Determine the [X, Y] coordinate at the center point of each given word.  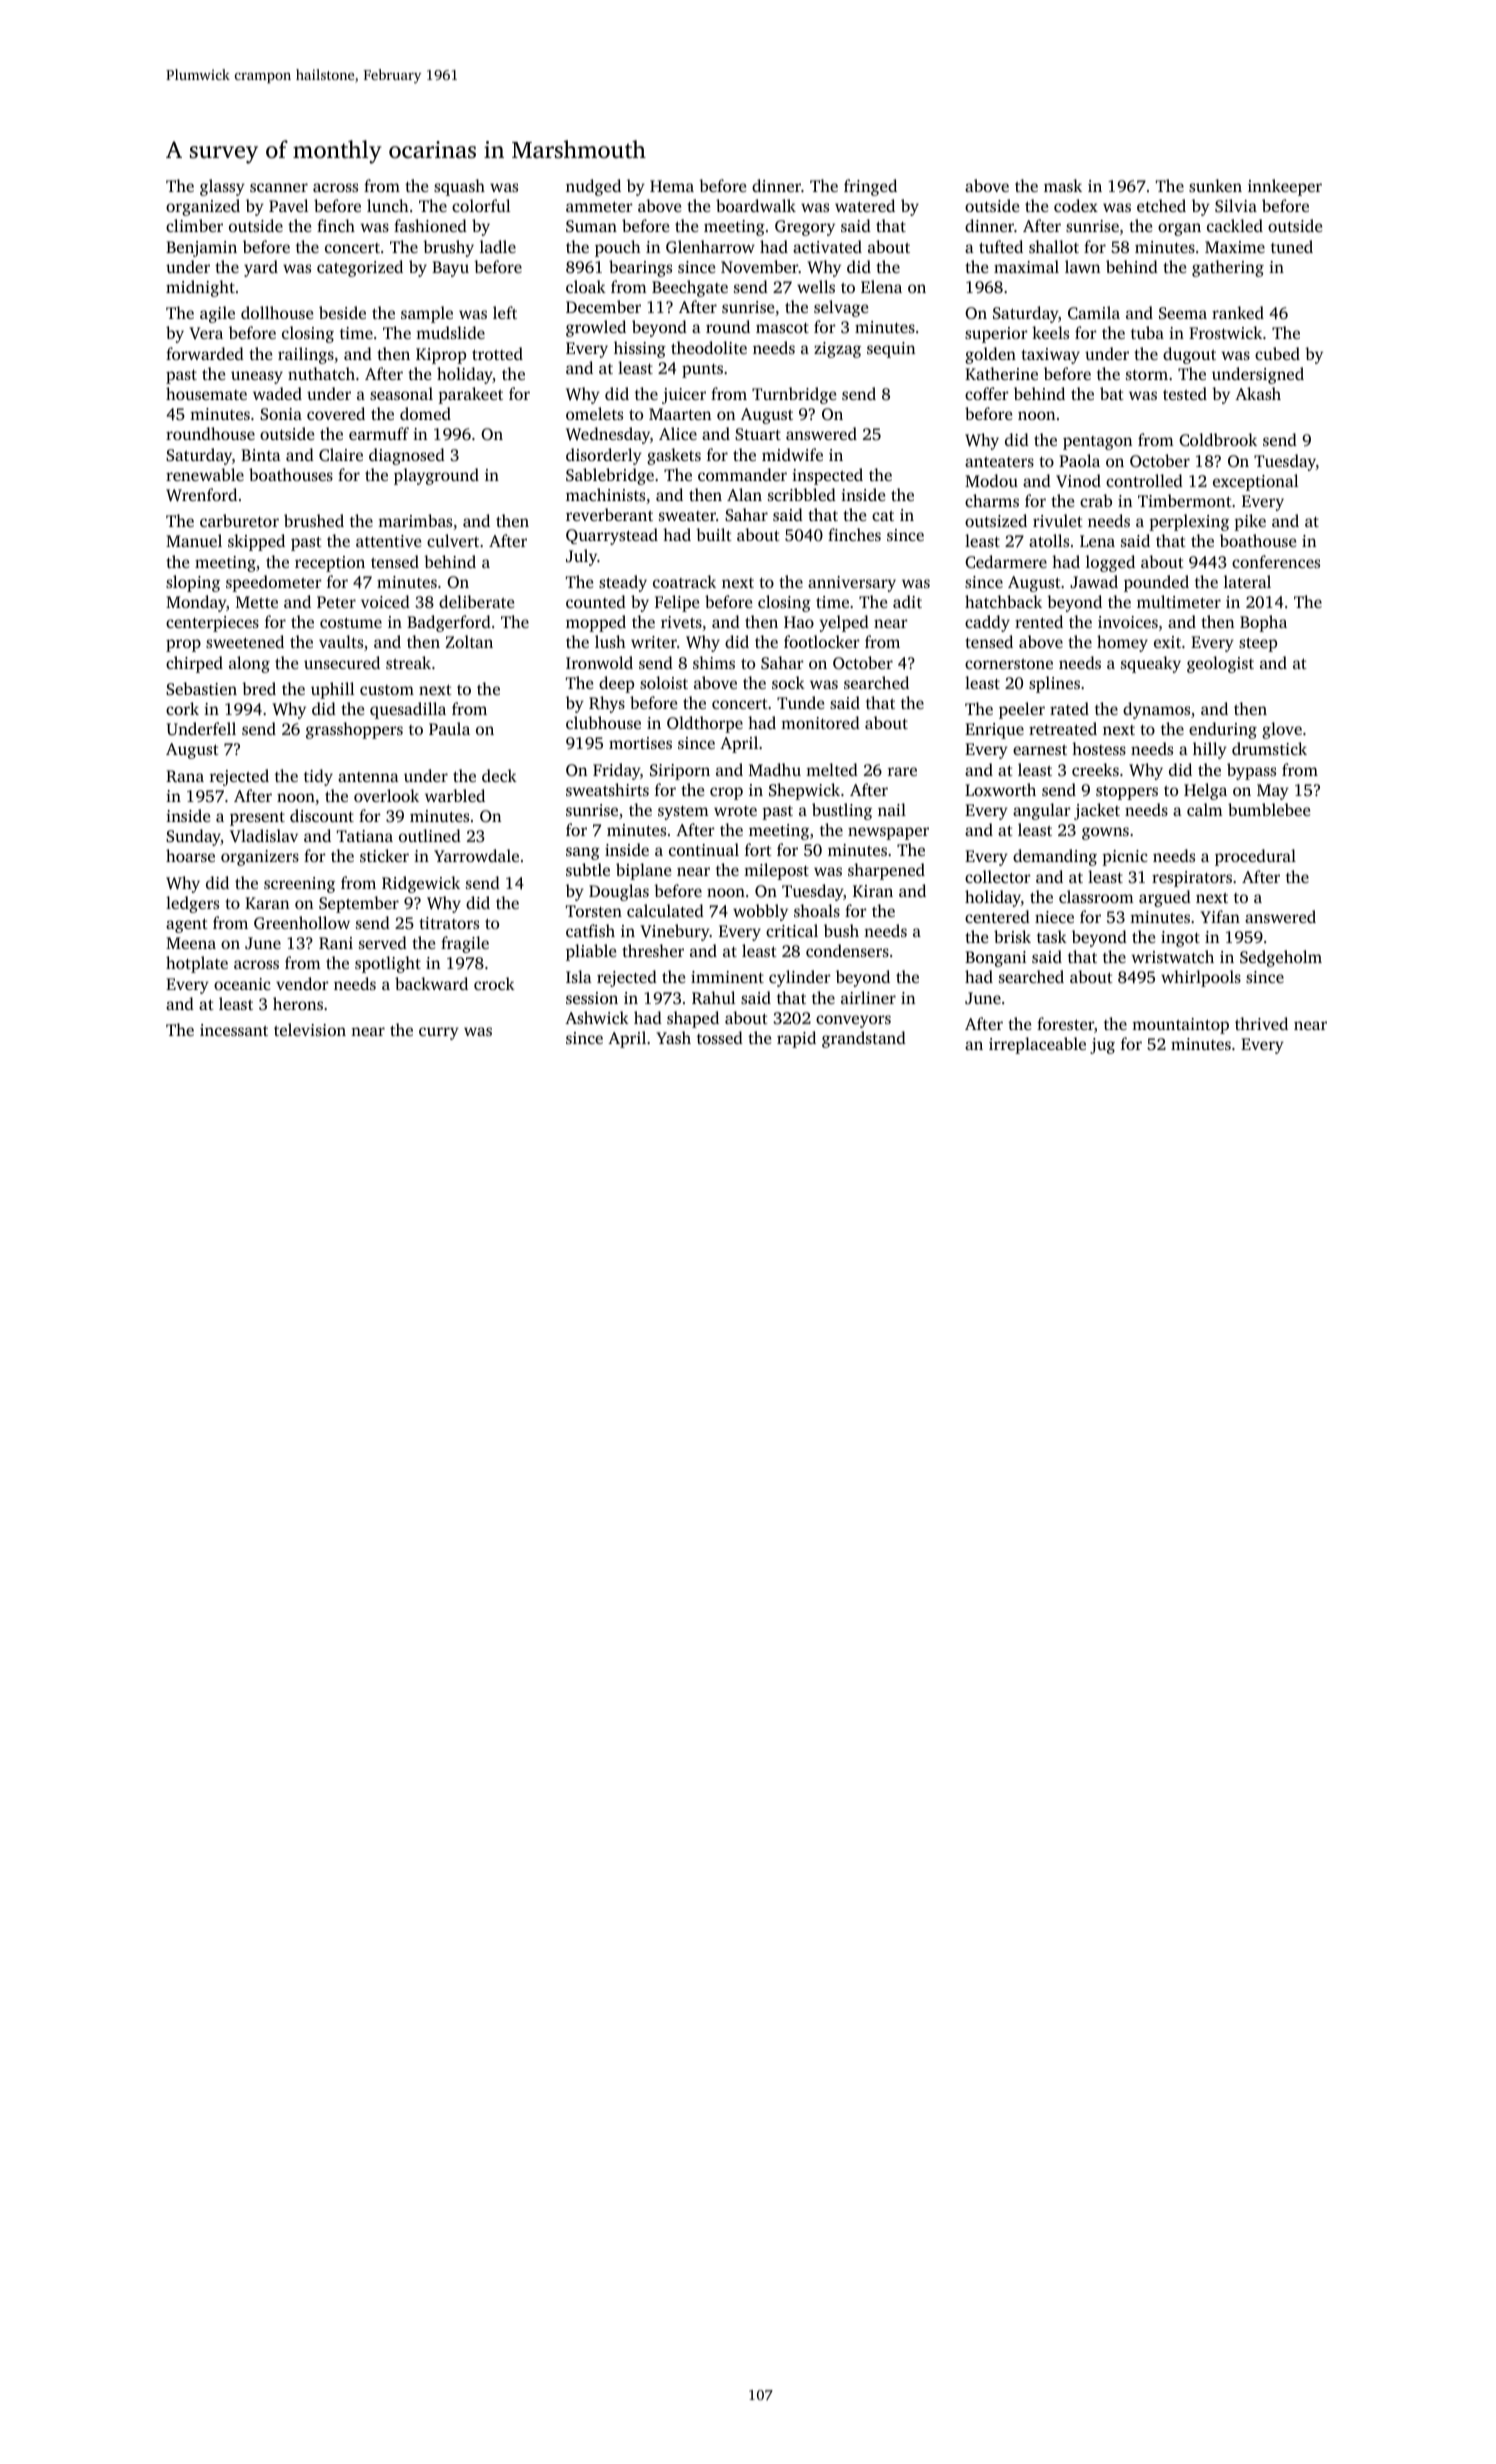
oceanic [242, 984]
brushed [314, 520]
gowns [1105, 833]
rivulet [1058, 520]
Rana [185, 776]
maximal [1026, 266]
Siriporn [680, 772]
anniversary [852, 584]
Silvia [1236, 206]
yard [261, 268]
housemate [206, 393]
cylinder [800, 978]
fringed [870, 187]
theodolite [709, 347]
